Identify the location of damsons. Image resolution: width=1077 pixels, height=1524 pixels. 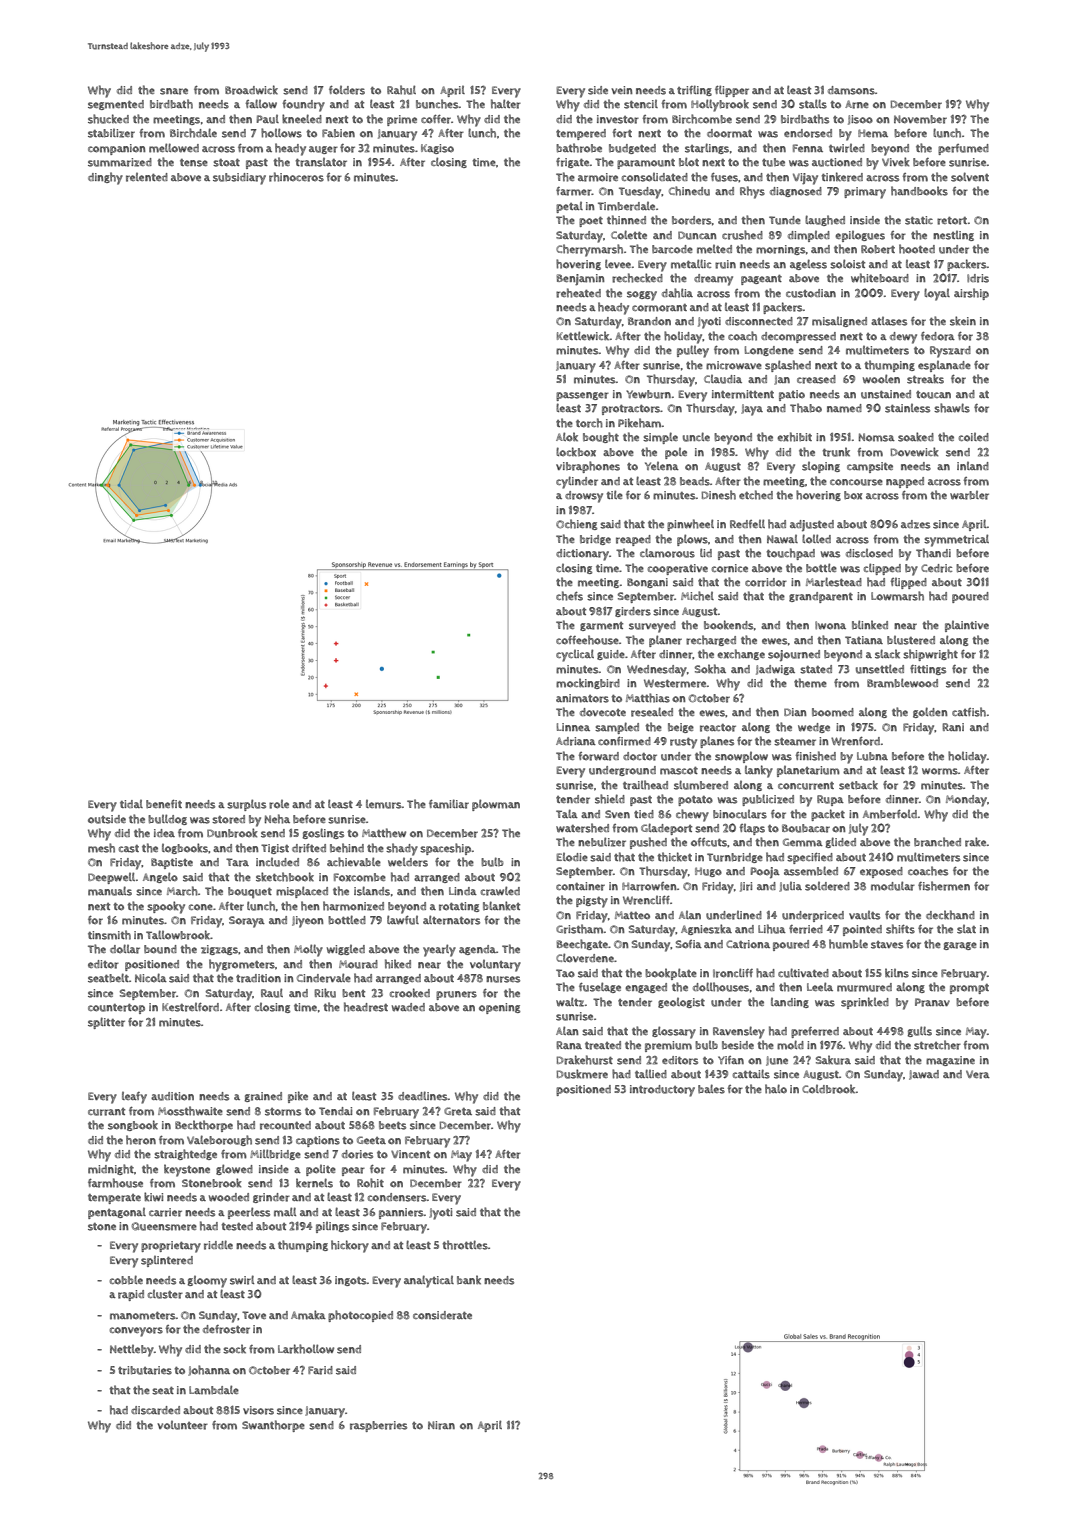
(851, 90).
